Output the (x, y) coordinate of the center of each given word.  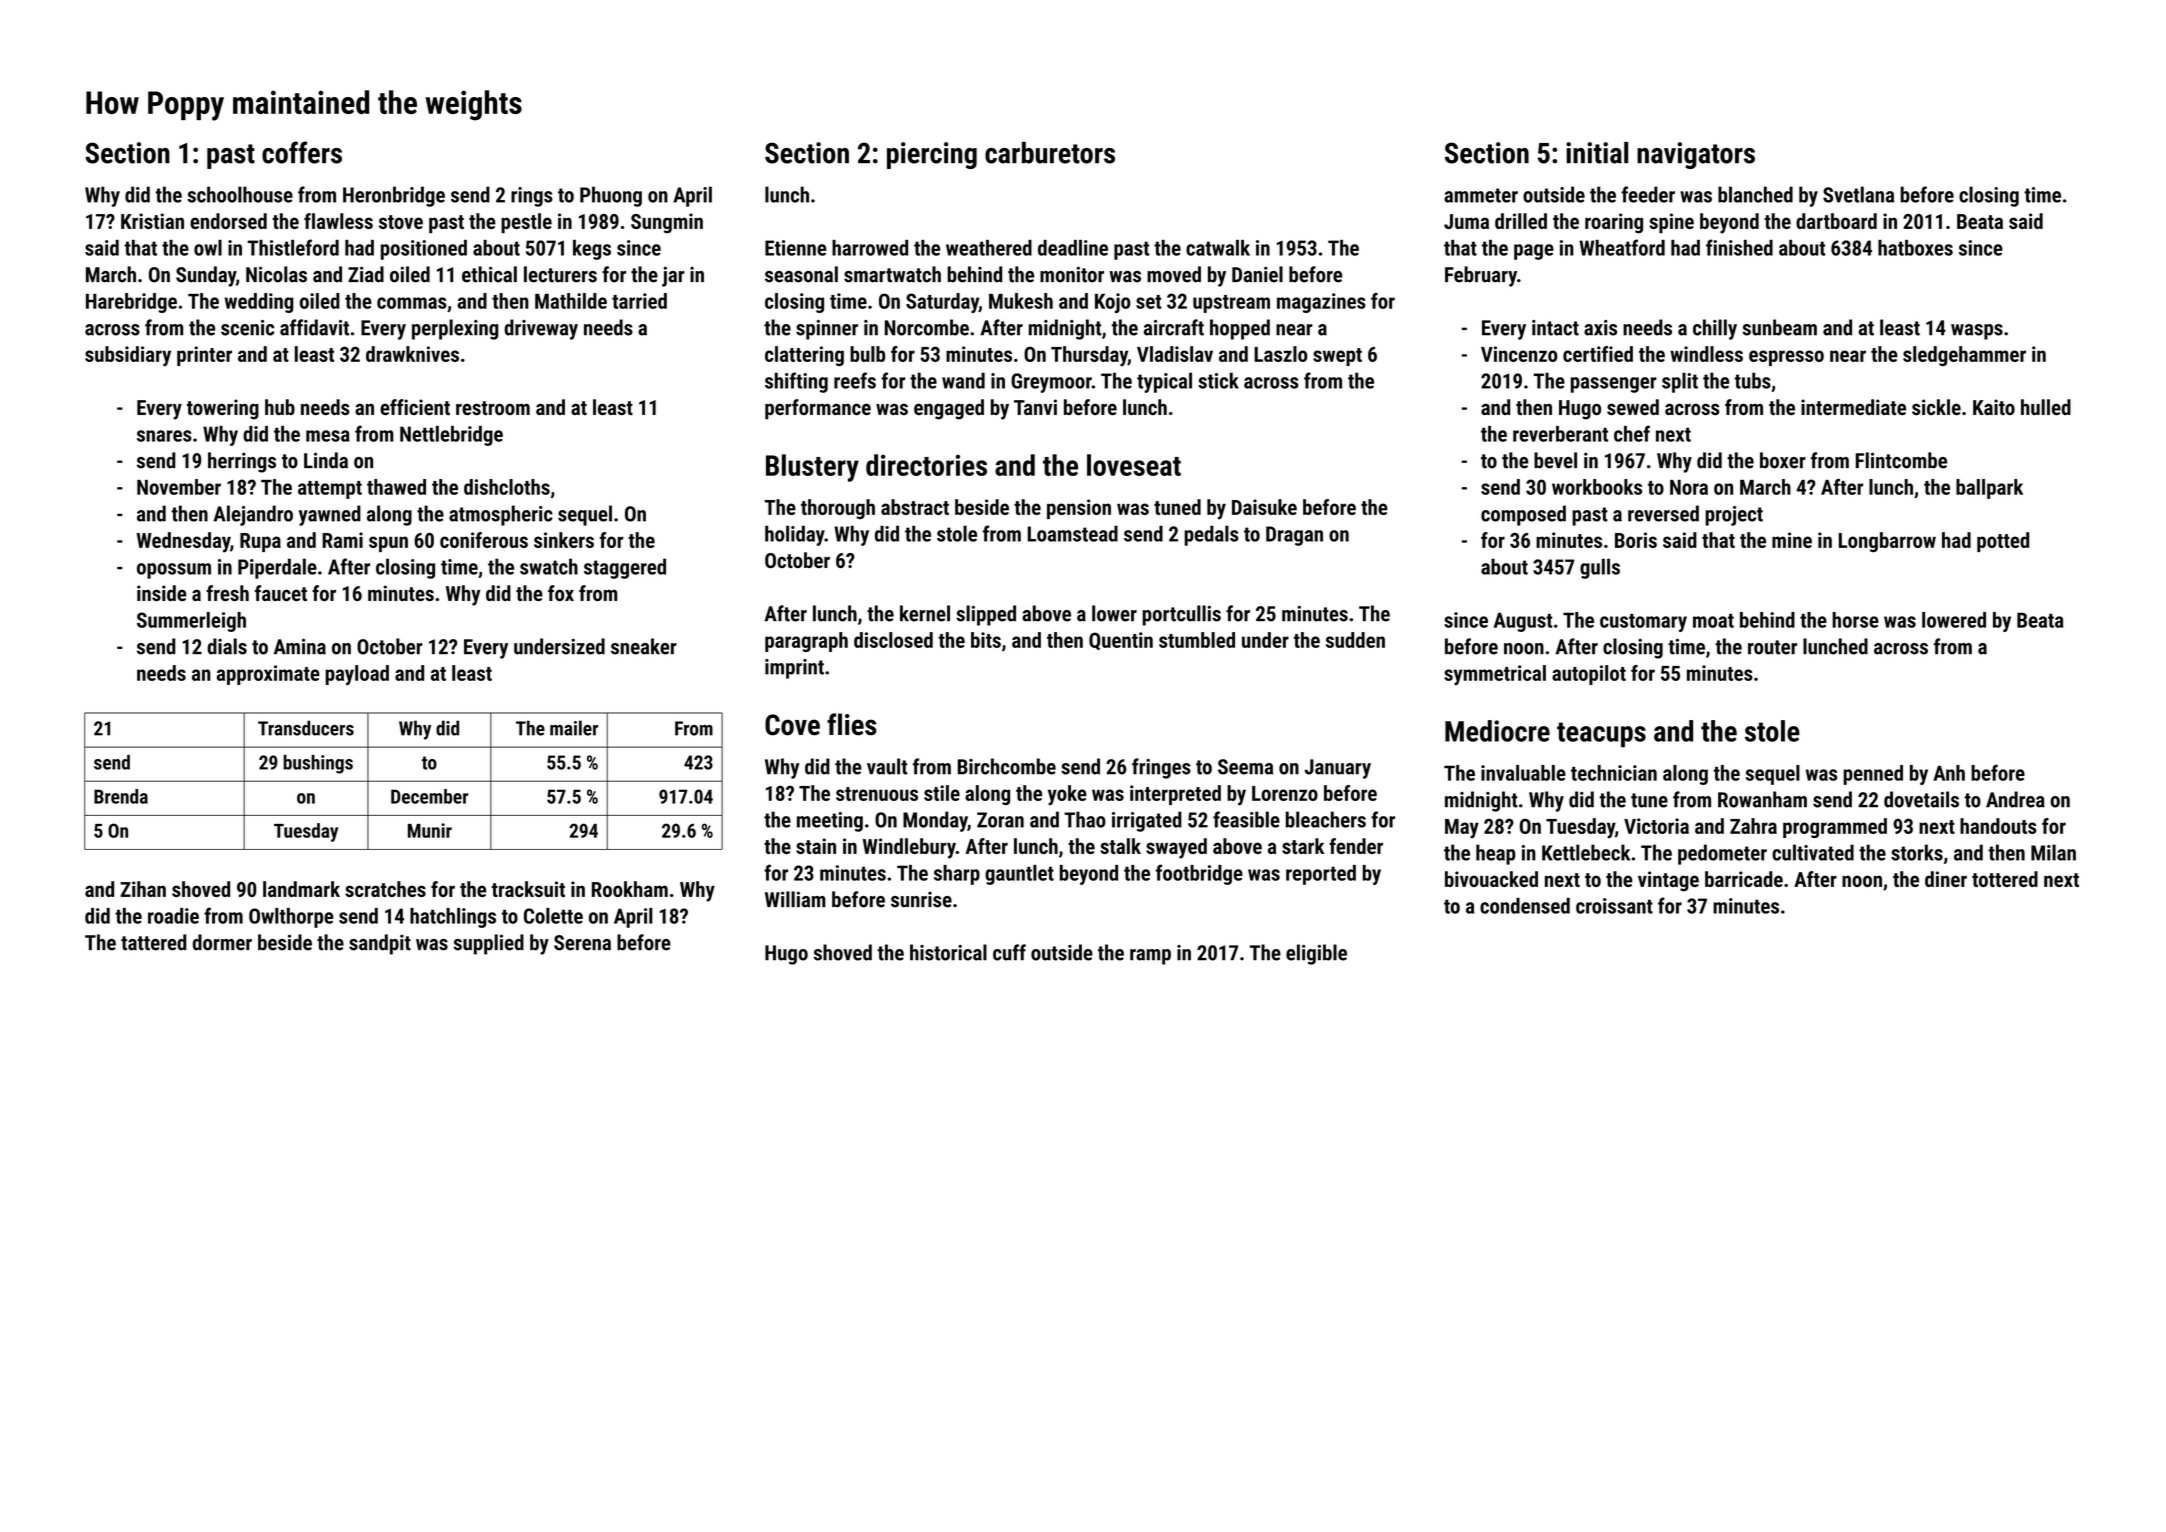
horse (1855, 620)
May (1462, 829)
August (1523, 622)
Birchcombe (1007, 766)
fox (561, 593)
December (429, 796)
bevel (1555, 460)
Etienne (795, 248)
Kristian (152, 221)
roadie (173, 916)
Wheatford (1622, 247)
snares (164, 436)
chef (1632, 433)
